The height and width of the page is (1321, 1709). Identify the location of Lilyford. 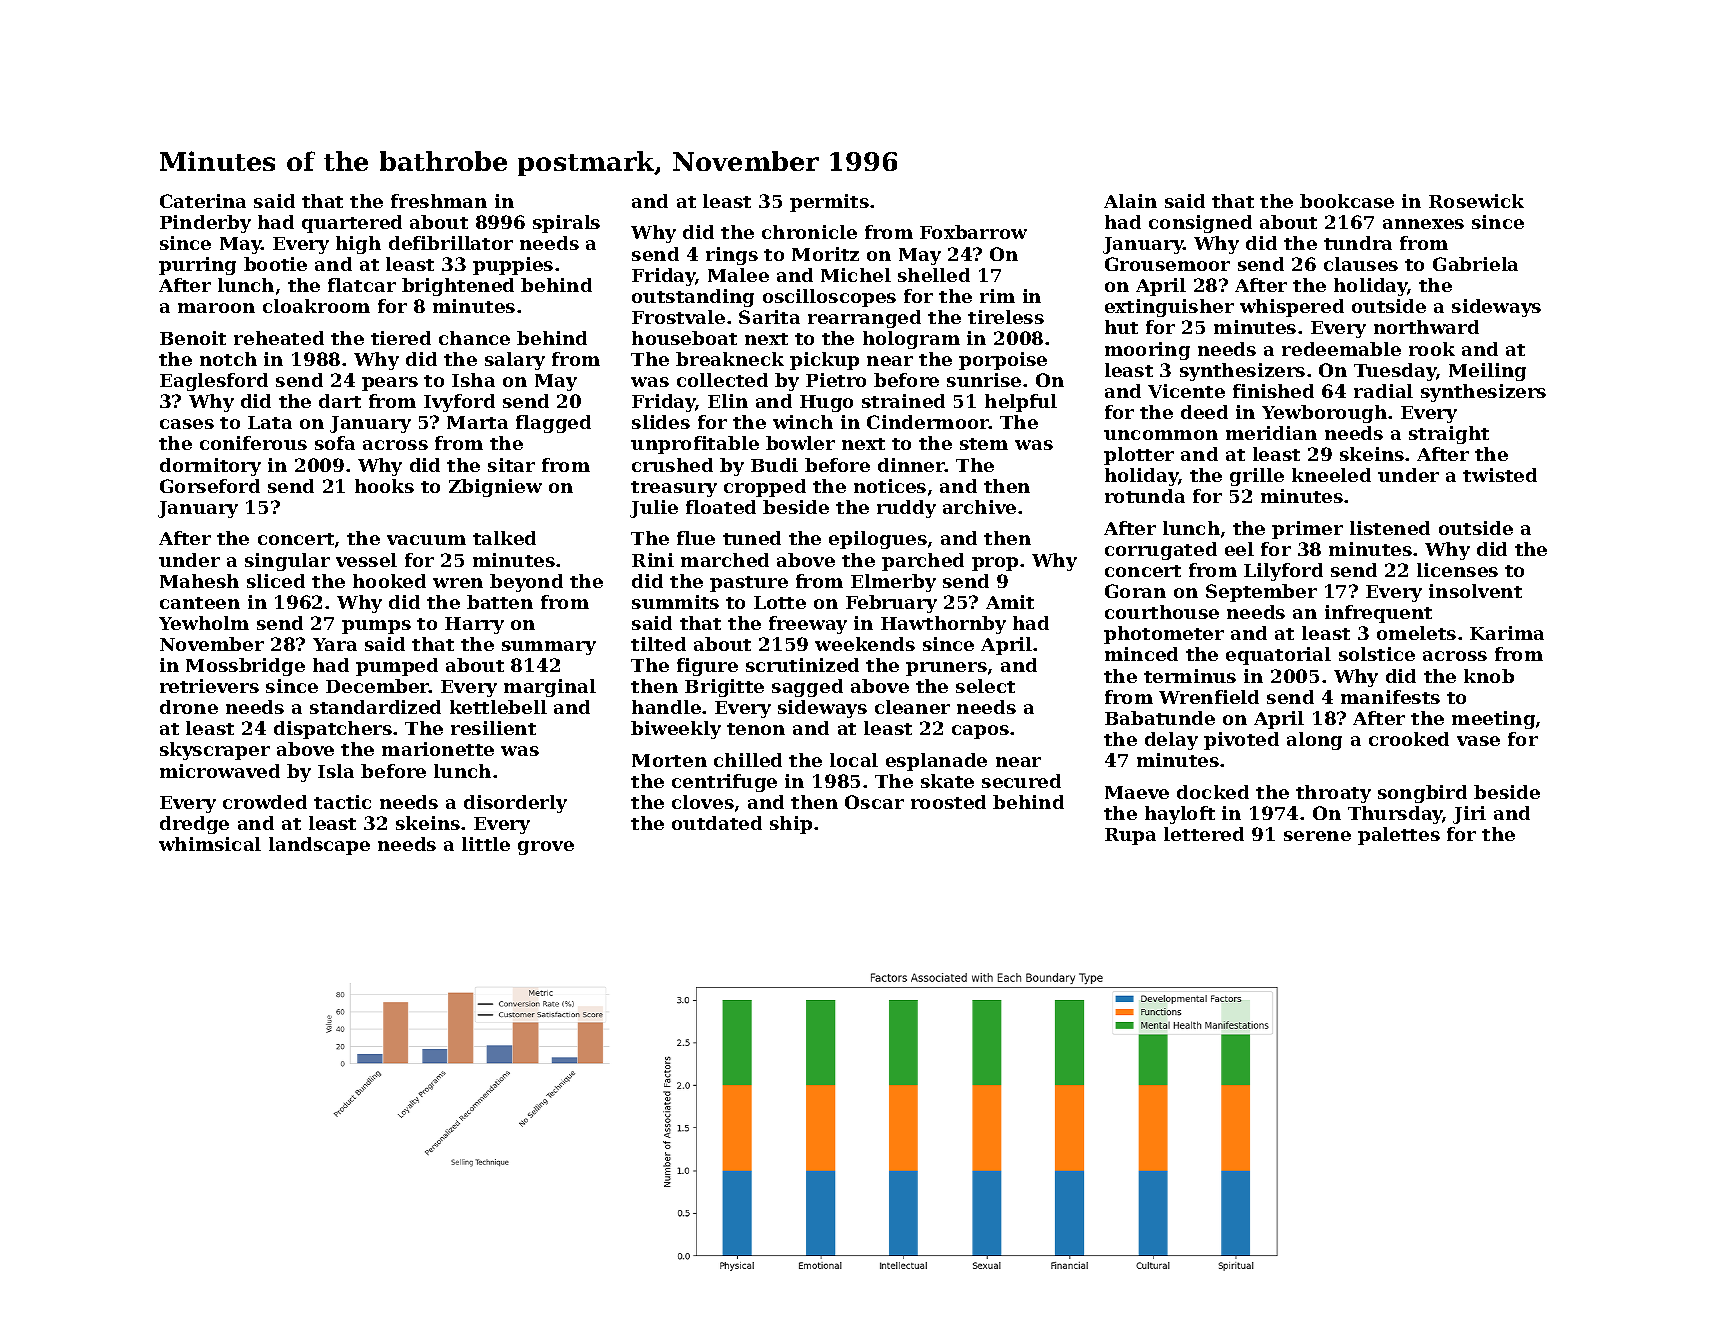
(1283, 572).
